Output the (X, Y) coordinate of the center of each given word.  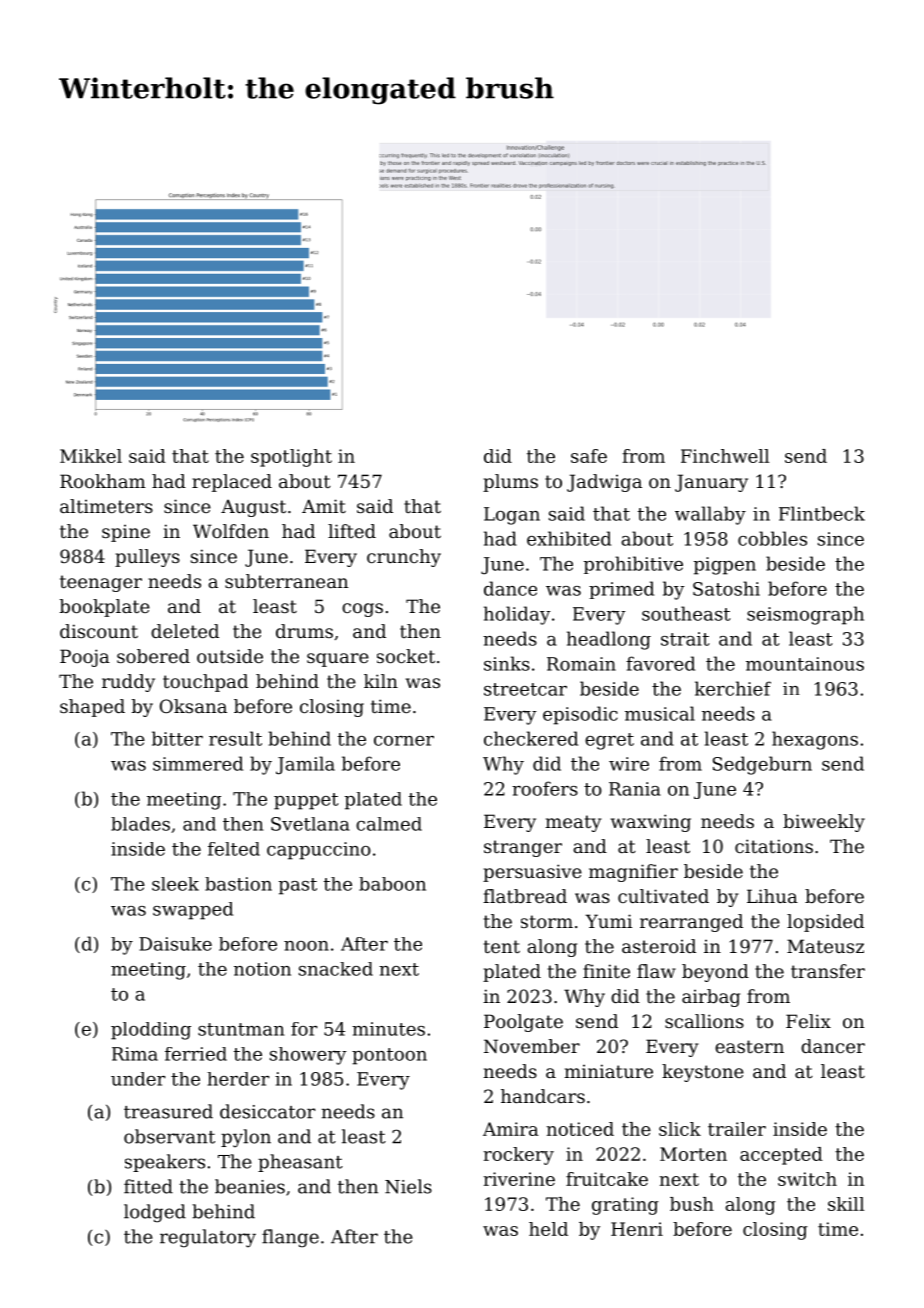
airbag (711, 998)
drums (304, 631)
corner (404, 741)
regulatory (208, 1238)
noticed (580, 1129)
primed (621, 590)
